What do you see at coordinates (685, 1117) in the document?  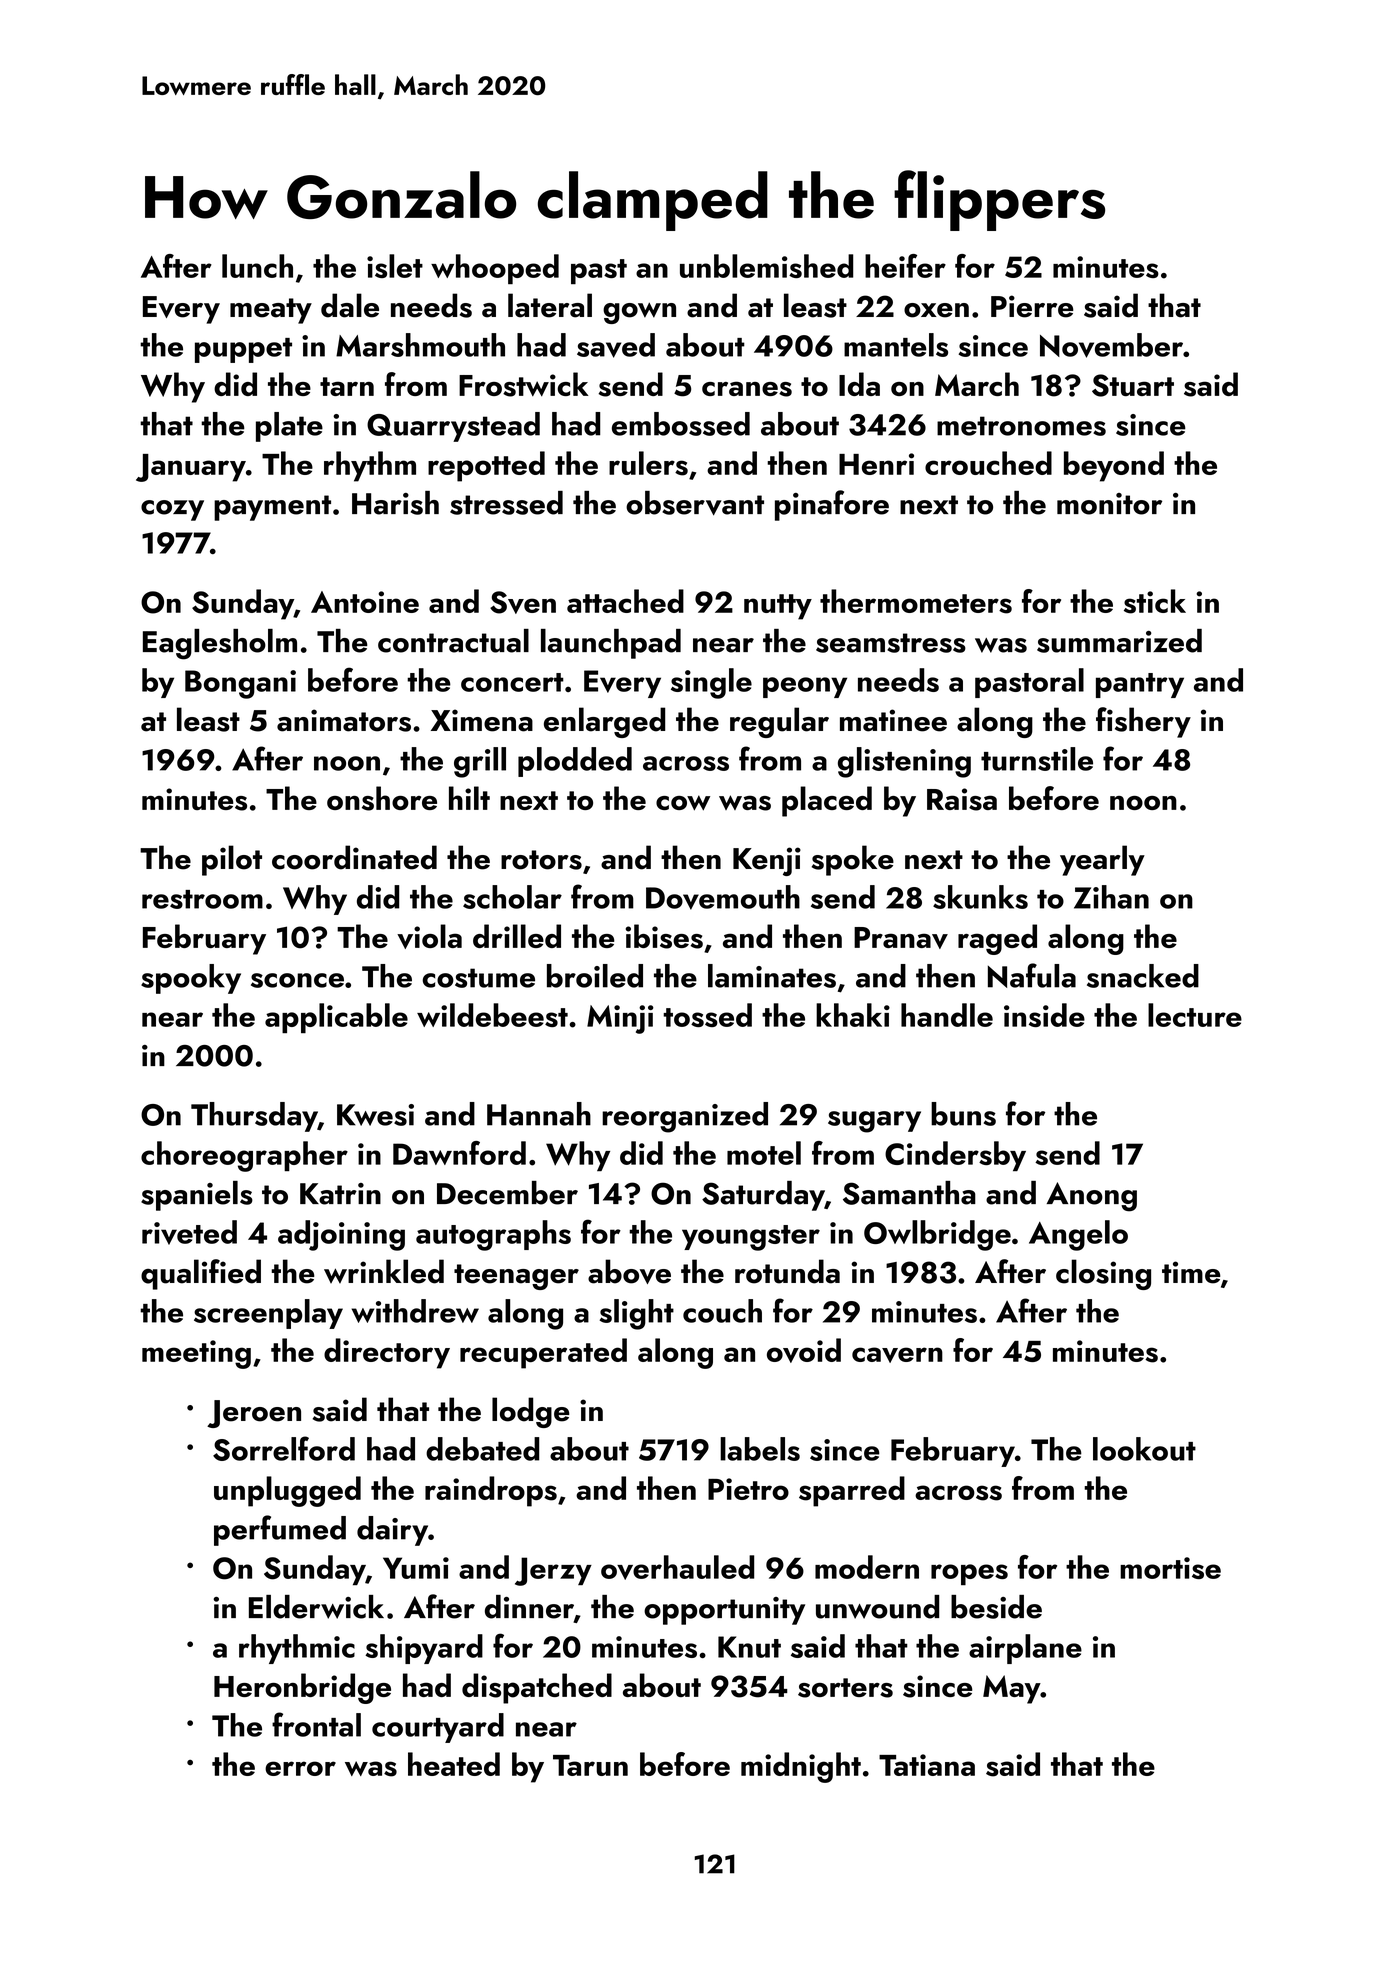 I see `reorganized` at bounding box center [685, 1117].
